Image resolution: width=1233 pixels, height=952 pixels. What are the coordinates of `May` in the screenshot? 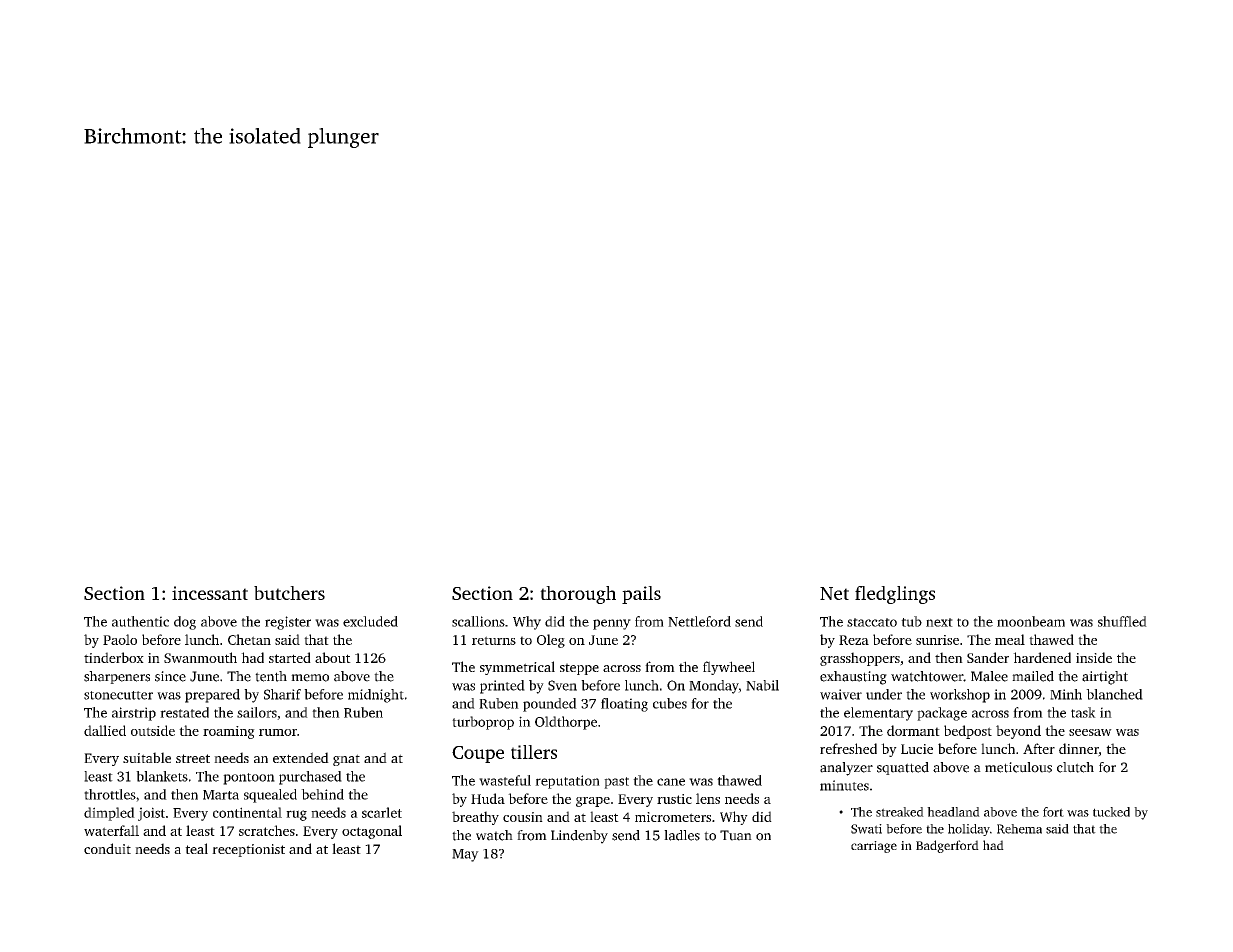 It's located at (465, 855).
